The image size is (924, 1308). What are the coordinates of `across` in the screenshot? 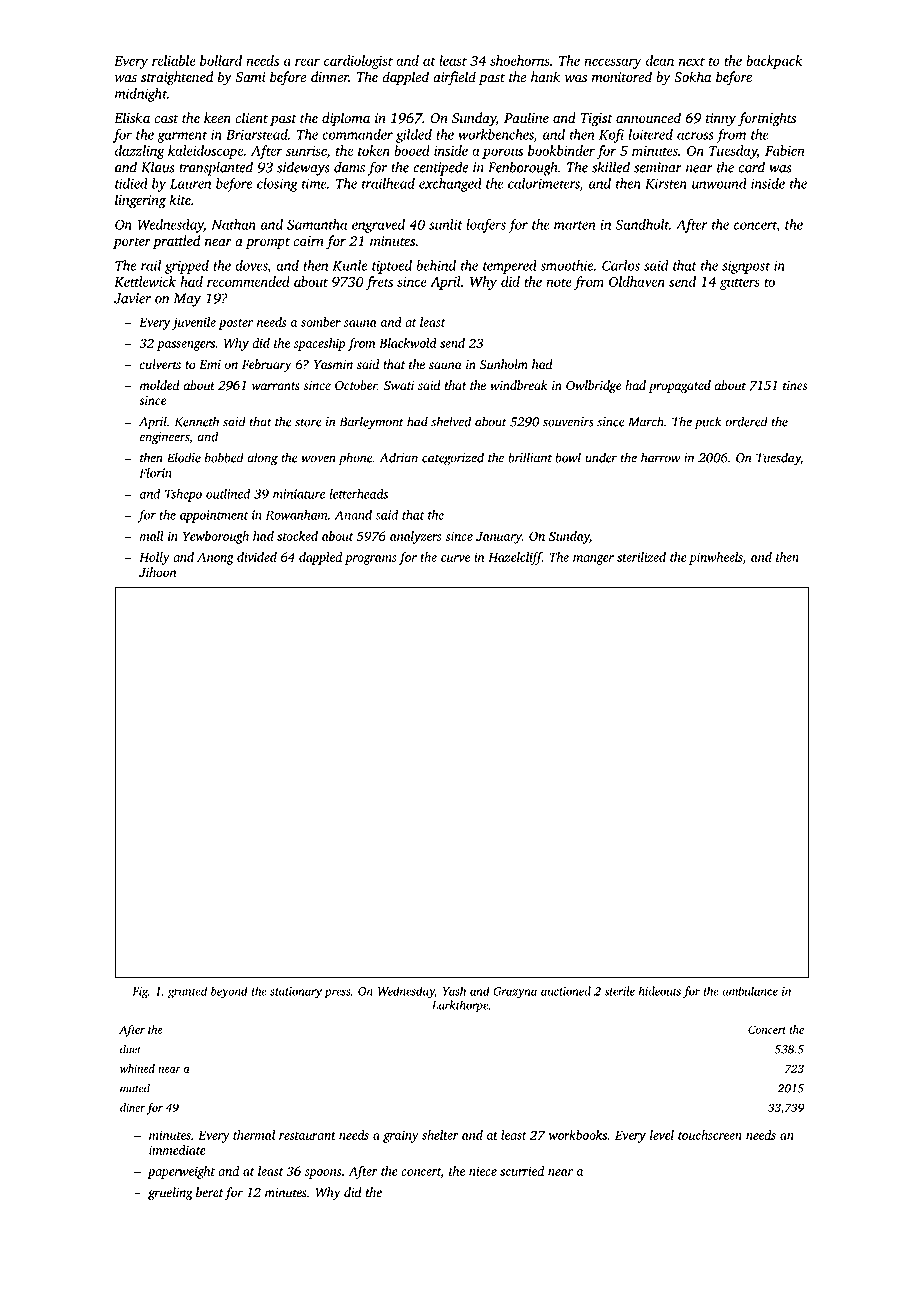 It's located at (695, 136).
